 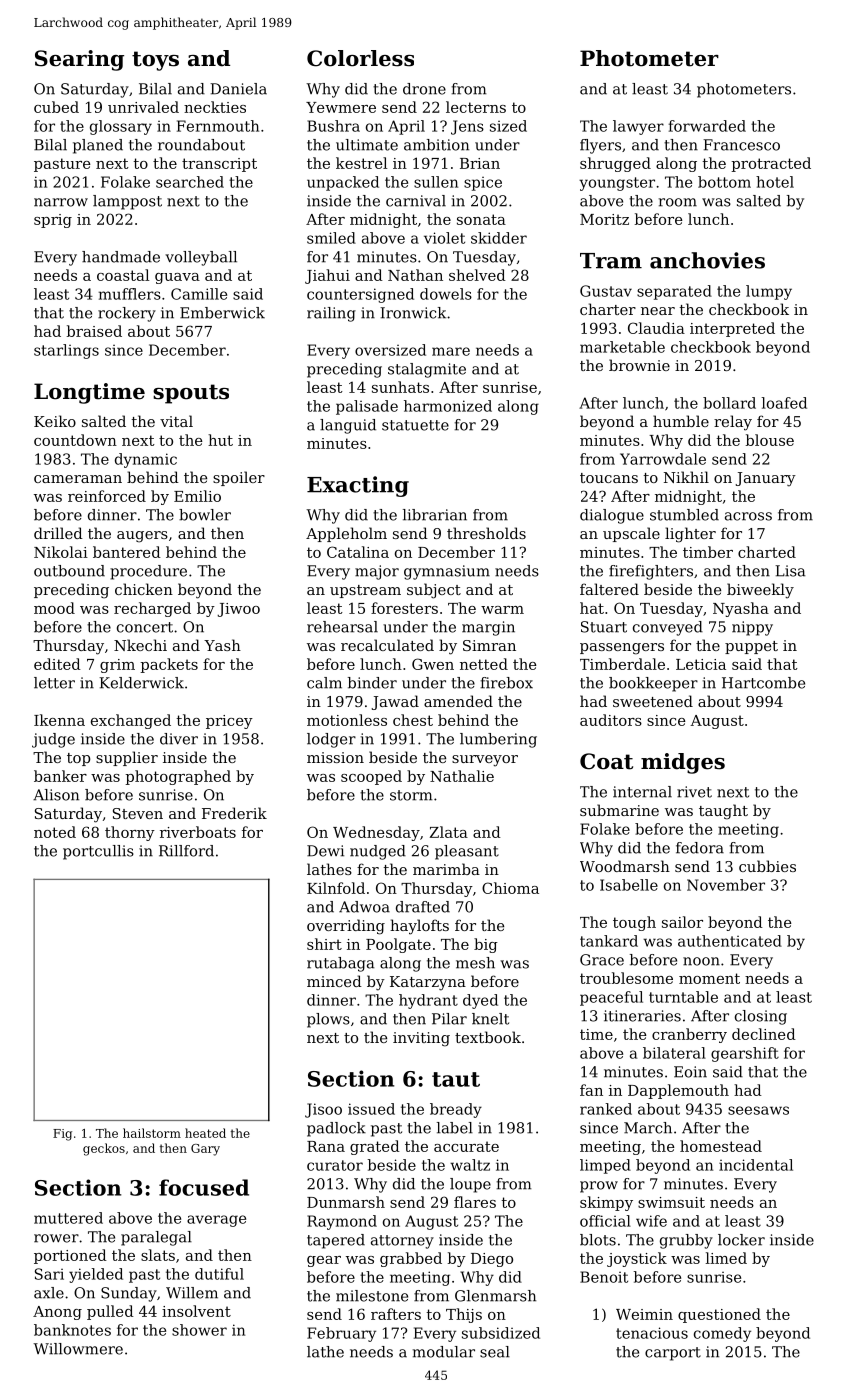 I want to click on Colorless, so click(x=360, y=58).
